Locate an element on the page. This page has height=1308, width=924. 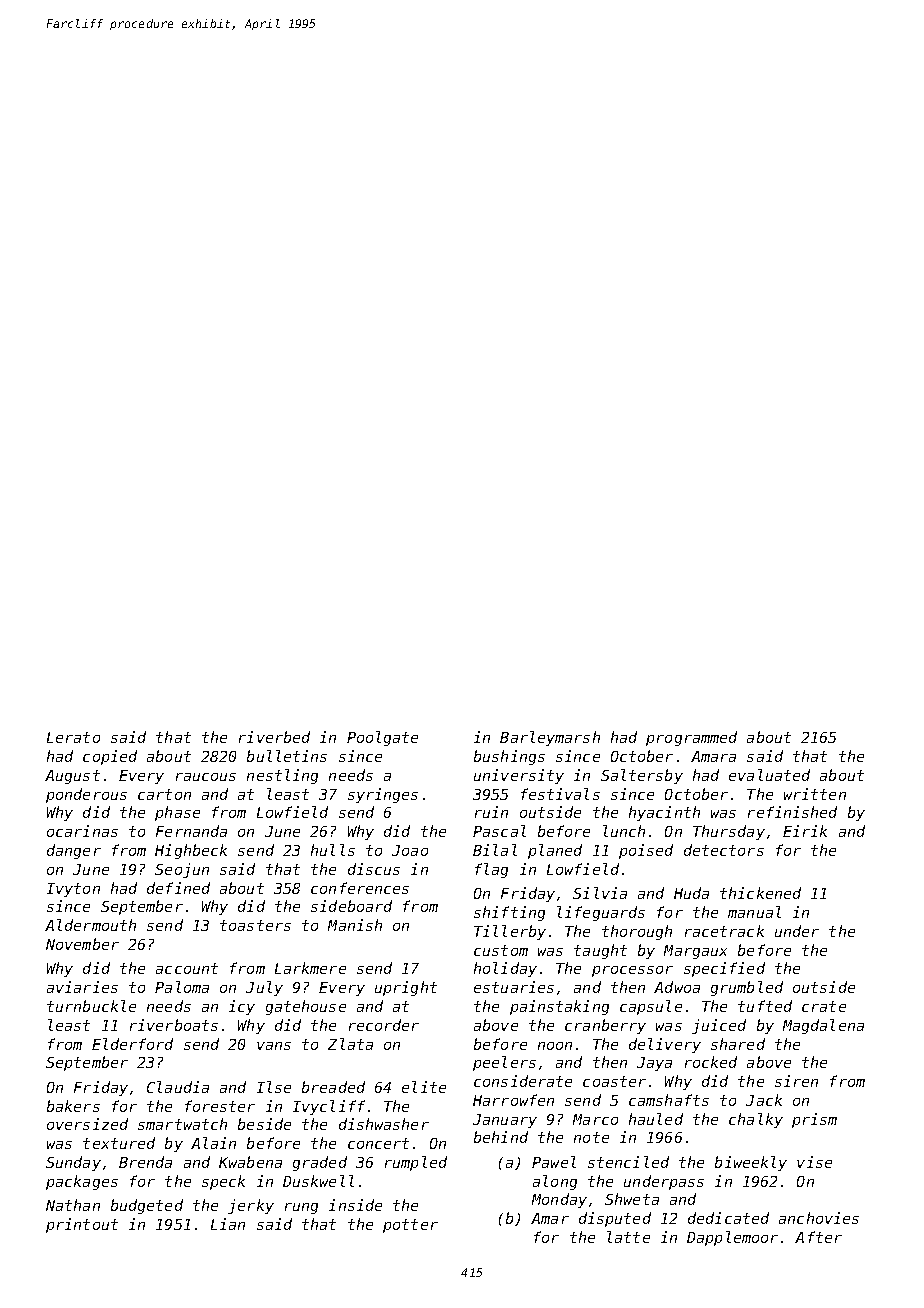
processor is located at coordinates (632, 971).
